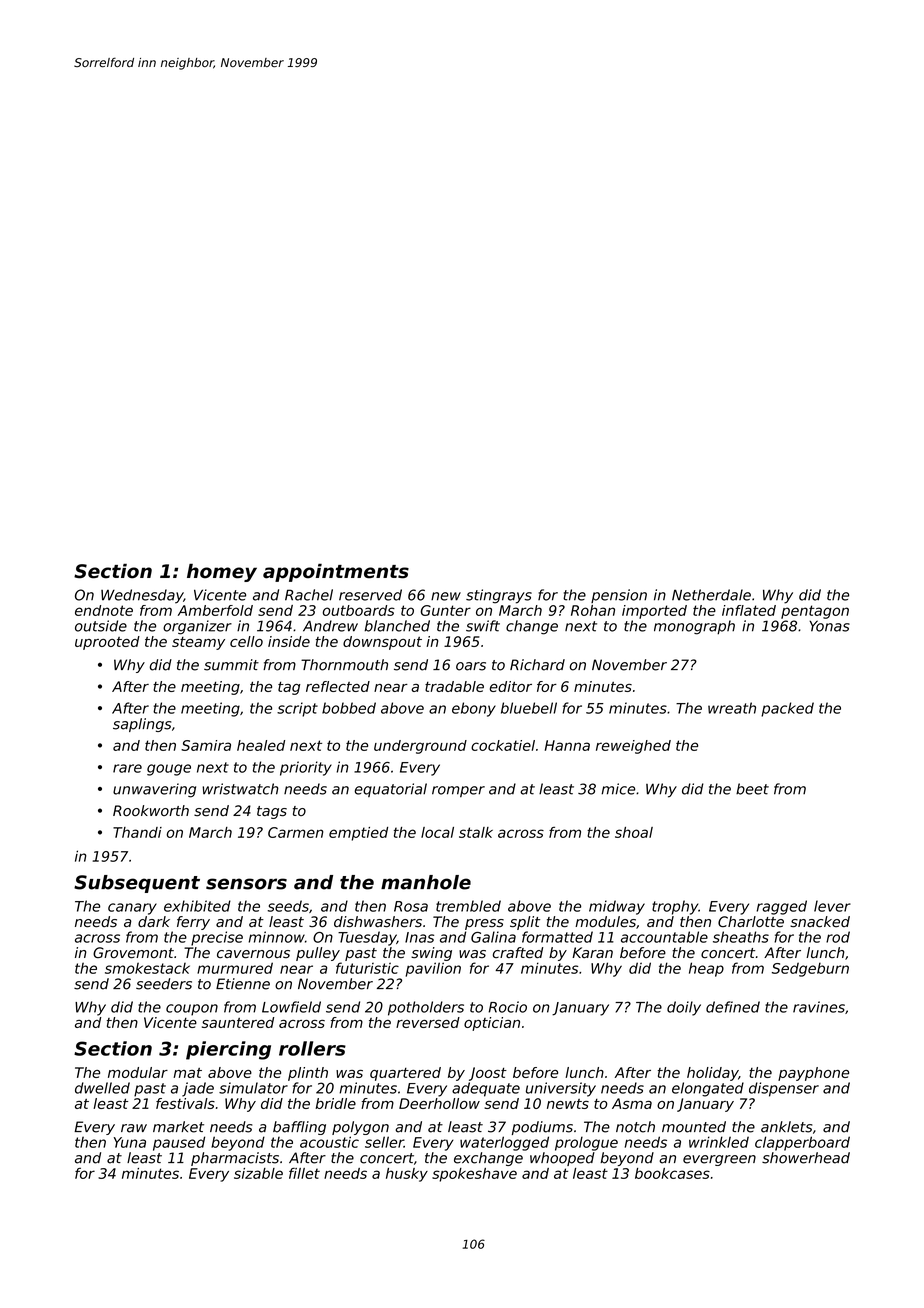 Image resolution: width=924 pixels, height=1308 pixels. I want to click on ebony, so click(474, 709).
